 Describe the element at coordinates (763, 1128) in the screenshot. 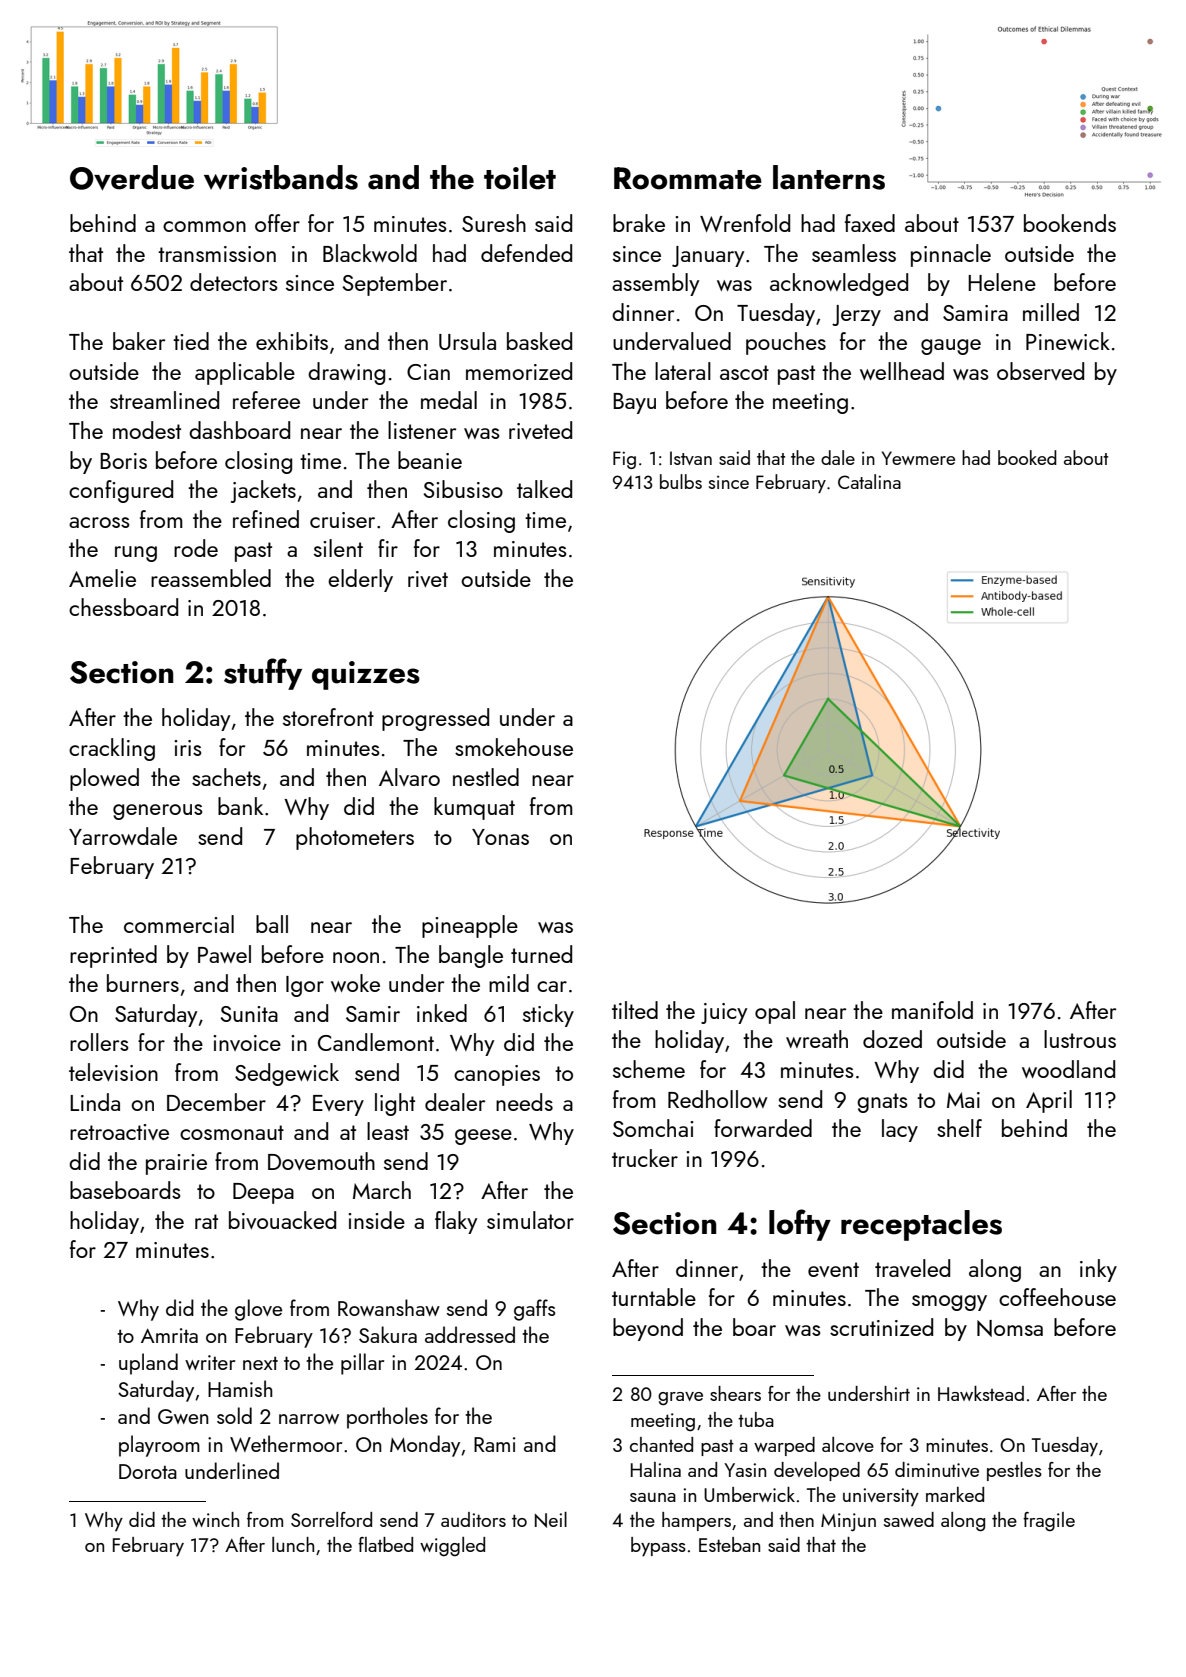

I see `forwarded` at that location.
